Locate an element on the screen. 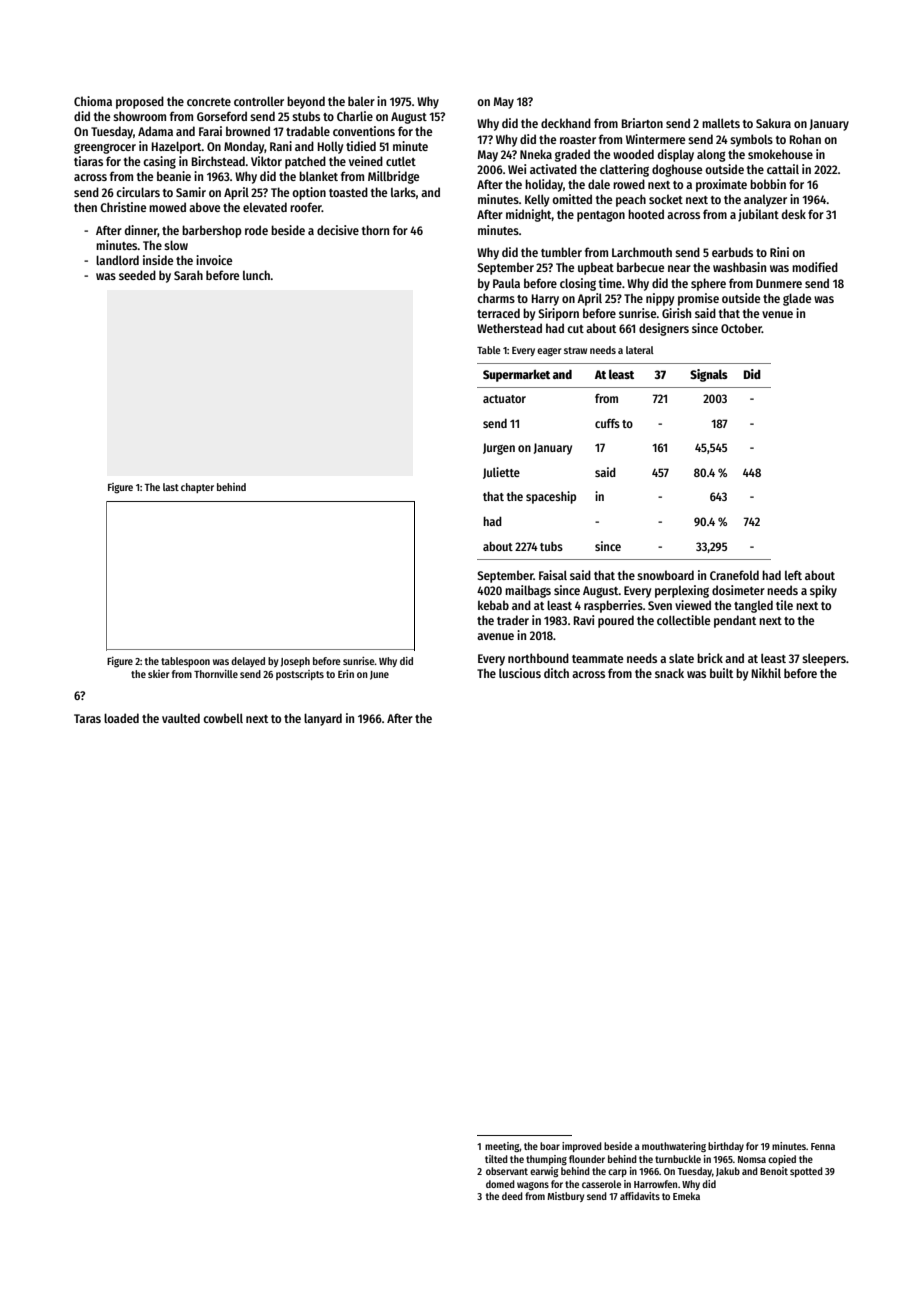 The image size is (924, 1308). ditch is located at coordinates (556, 673).
